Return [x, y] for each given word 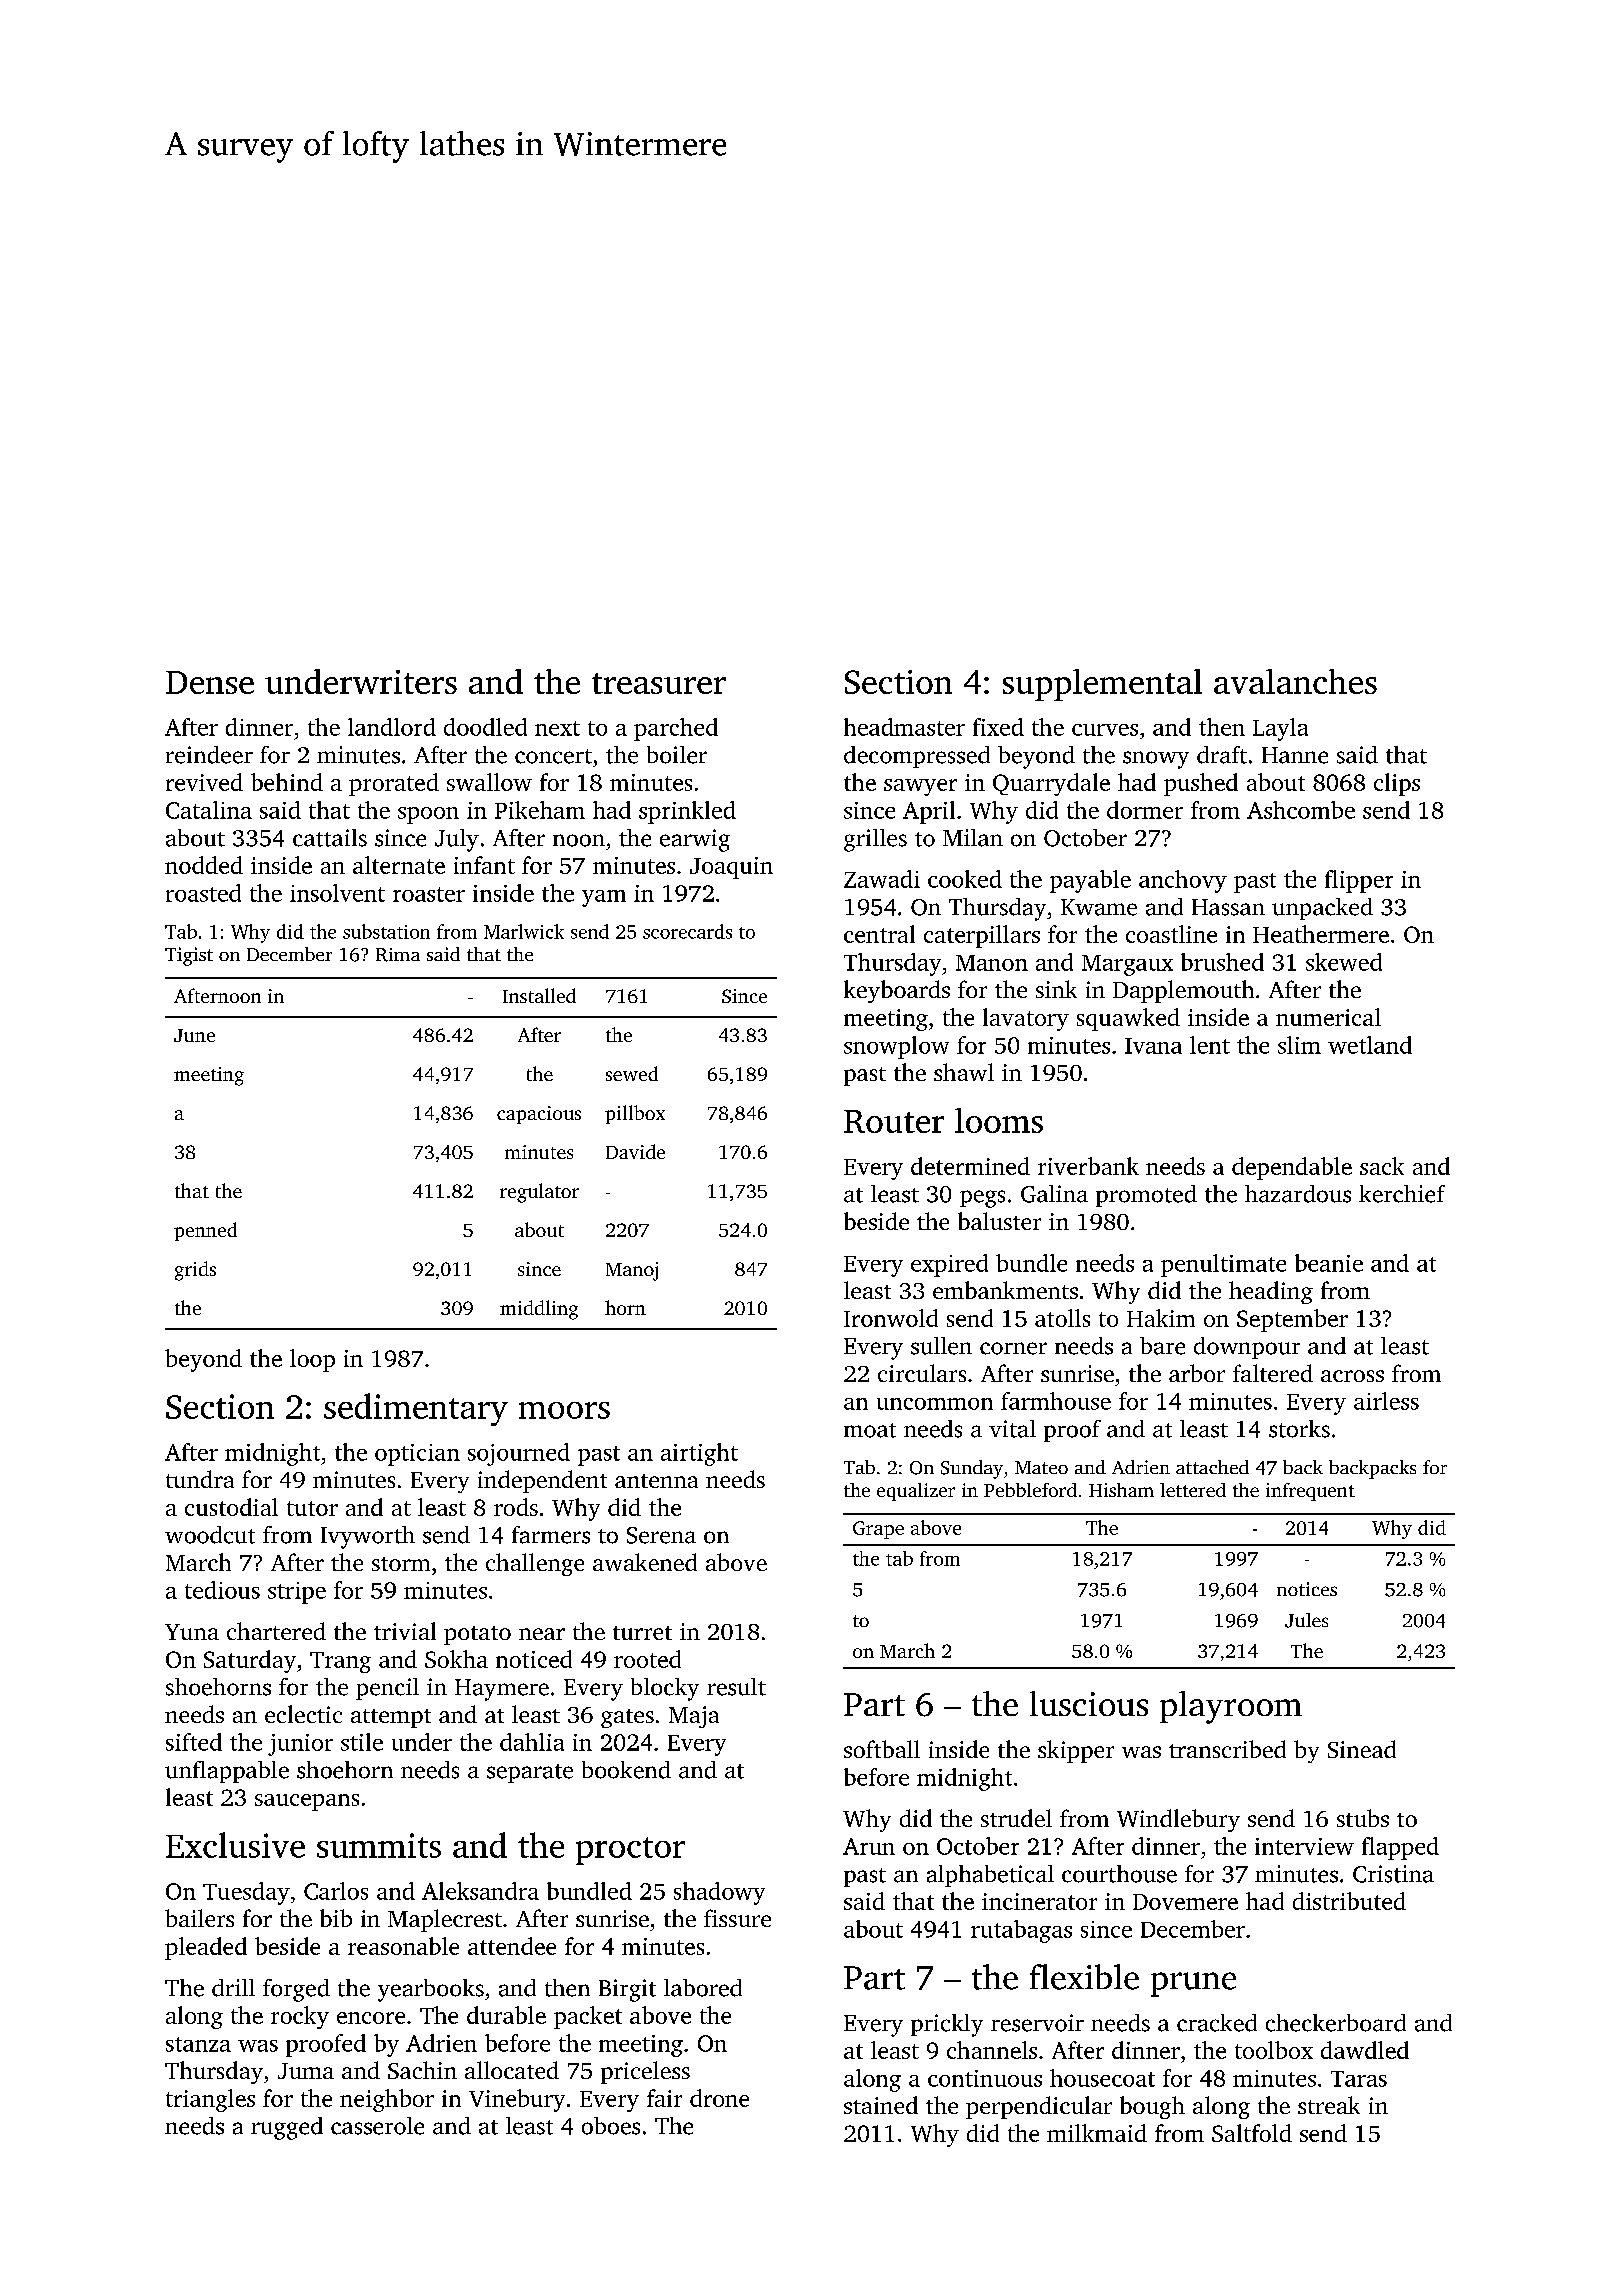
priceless [645, 2072]
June [194, 1035]
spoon [428, 815]
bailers [199, 1918]
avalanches [1295, 681]
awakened [645, 1562]
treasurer [659, 683]
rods [516, 1507]
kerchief [1402, 1194]
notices [1307, 1589]
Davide [635, 1151]
